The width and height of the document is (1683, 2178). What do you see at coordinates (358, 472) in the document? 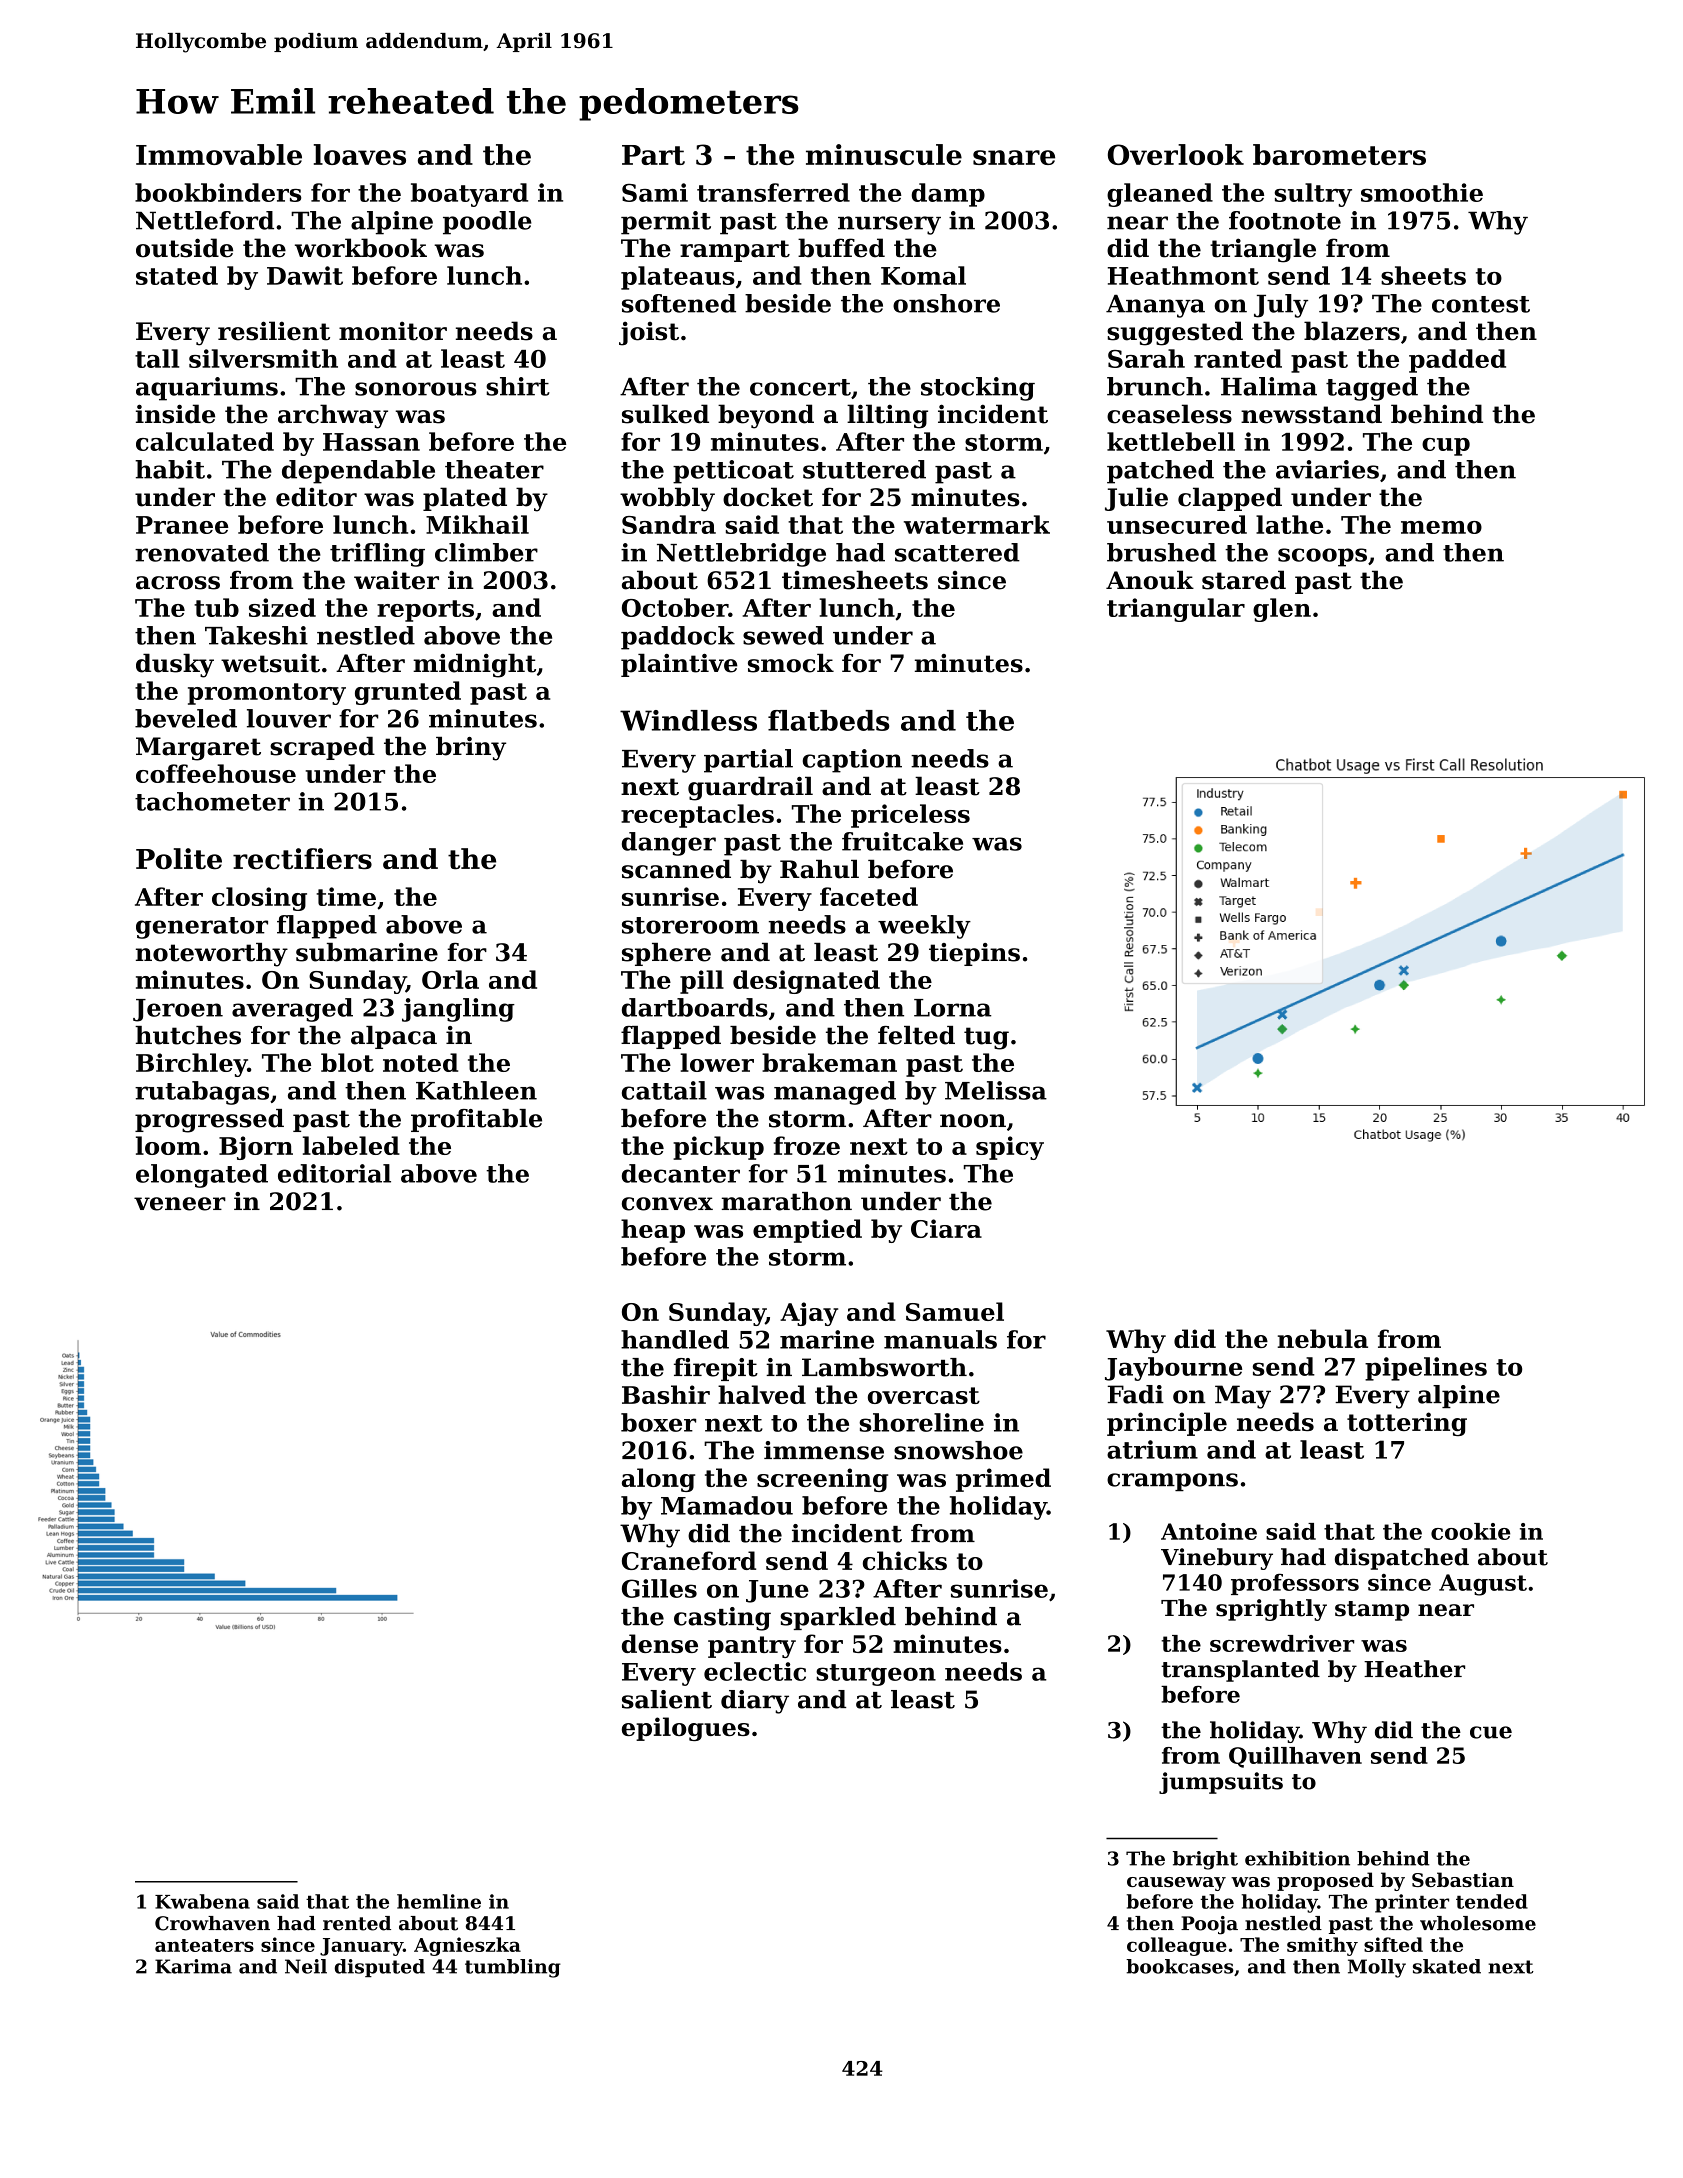
I see `dependable` at bounding box center [358, 472].
